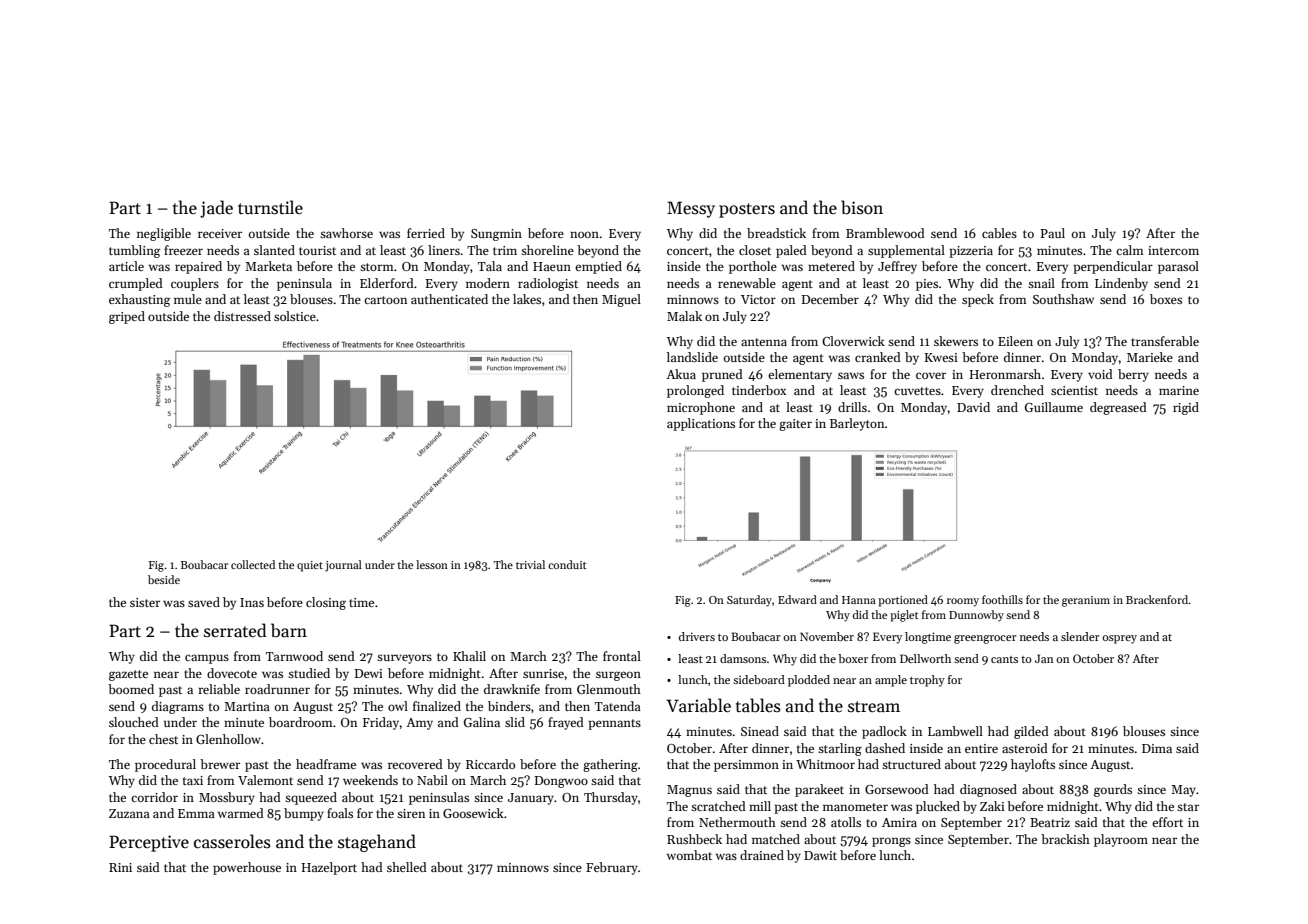  What do you see at coordinates (1157, 599) in the image?
I see `Brackenford` at bounding box center [1157, 599].
